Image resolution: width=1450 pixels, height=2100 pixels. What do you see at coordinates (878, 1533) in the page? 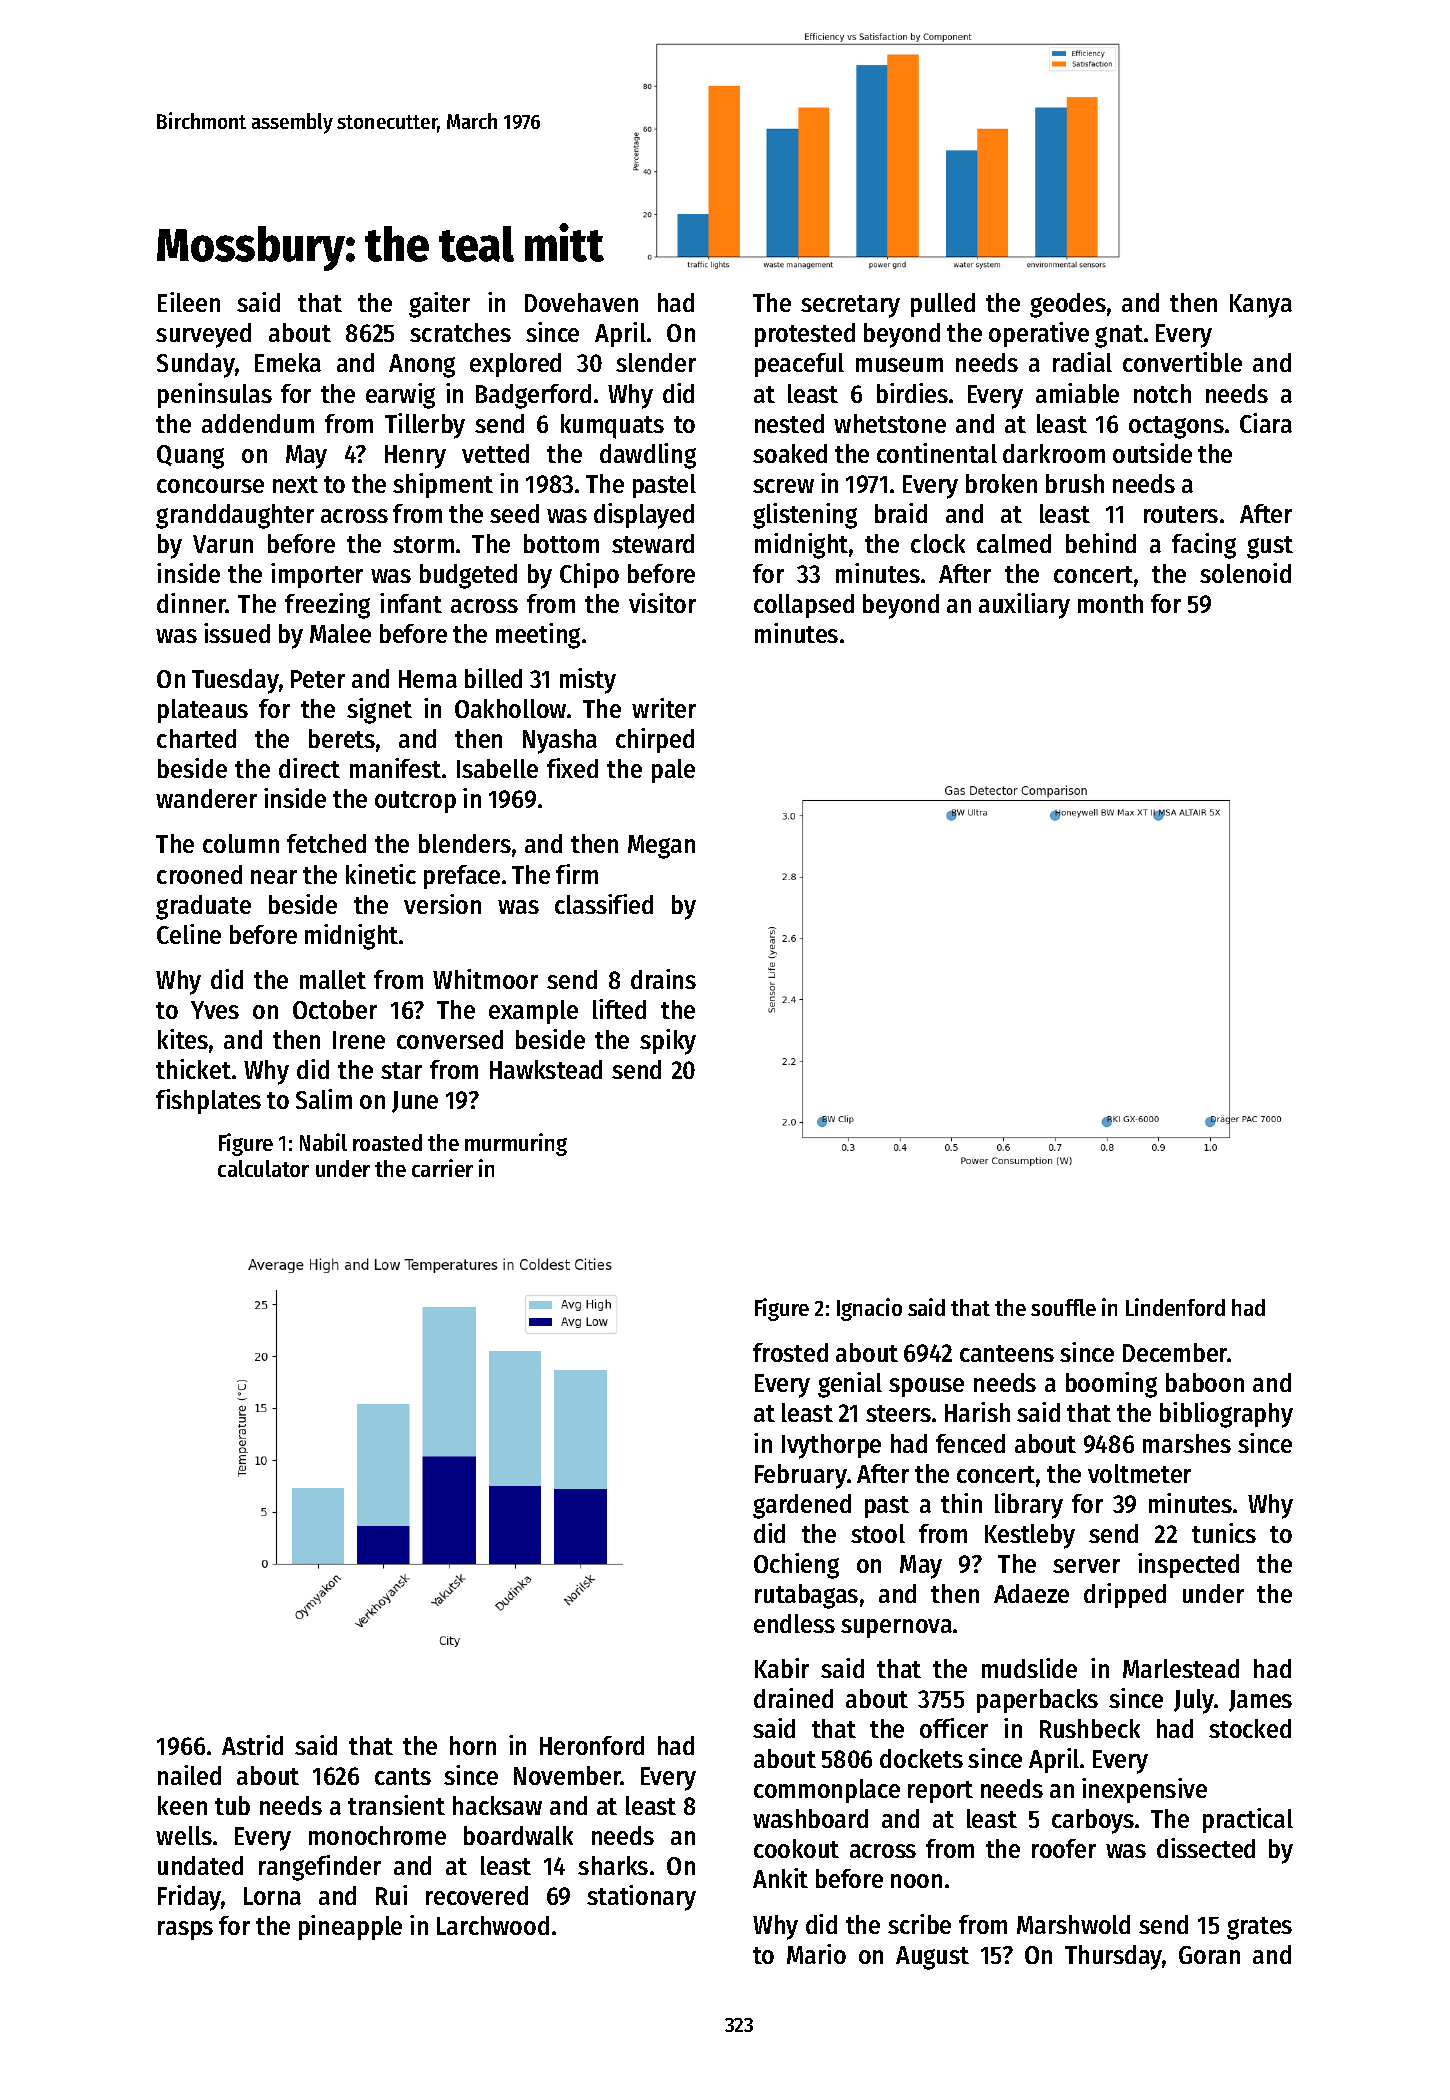
I see `stool` at bounding box center [878, 1533].
